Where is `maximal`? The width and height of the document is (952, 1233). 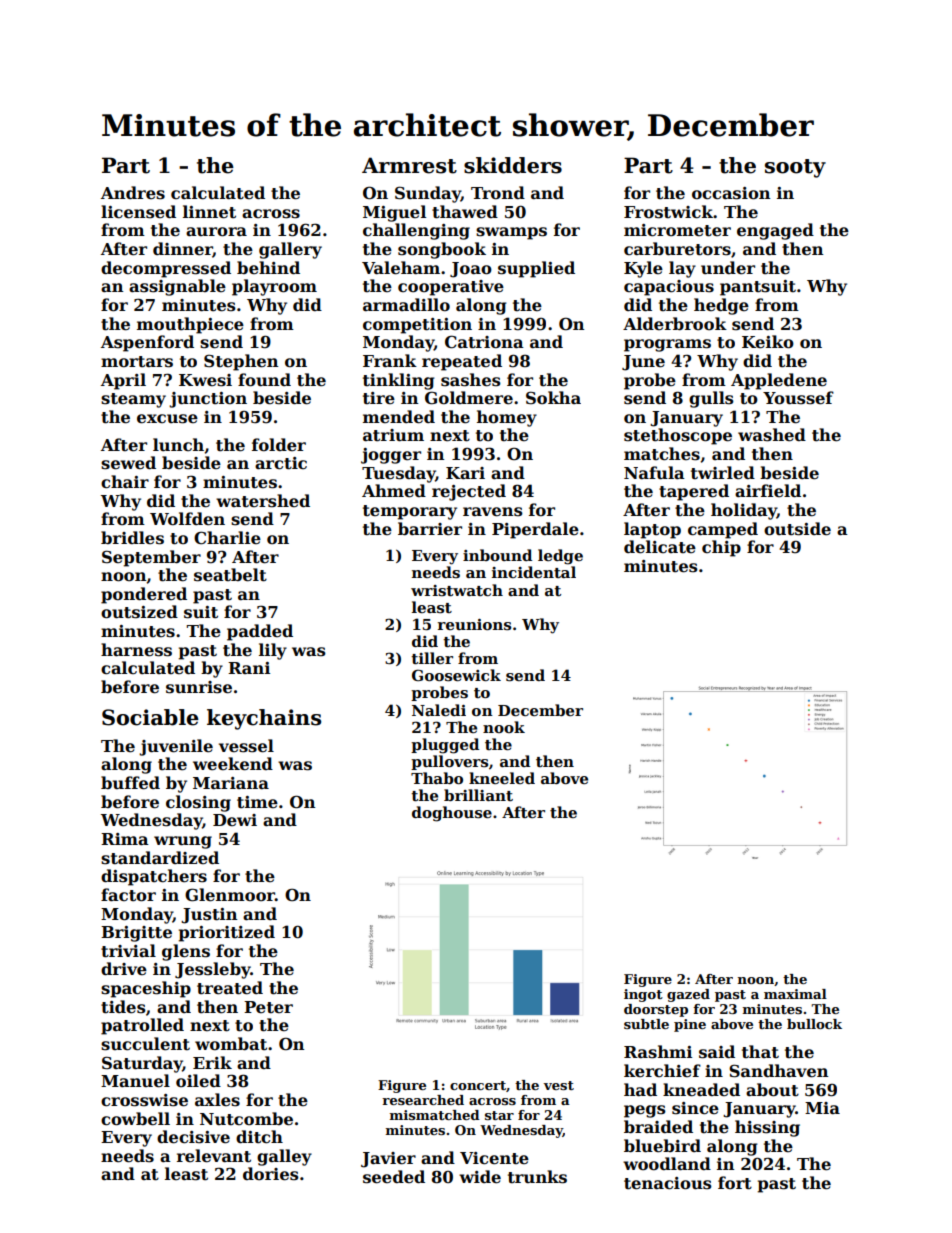
maximal is located at coordinates (795, 994).
